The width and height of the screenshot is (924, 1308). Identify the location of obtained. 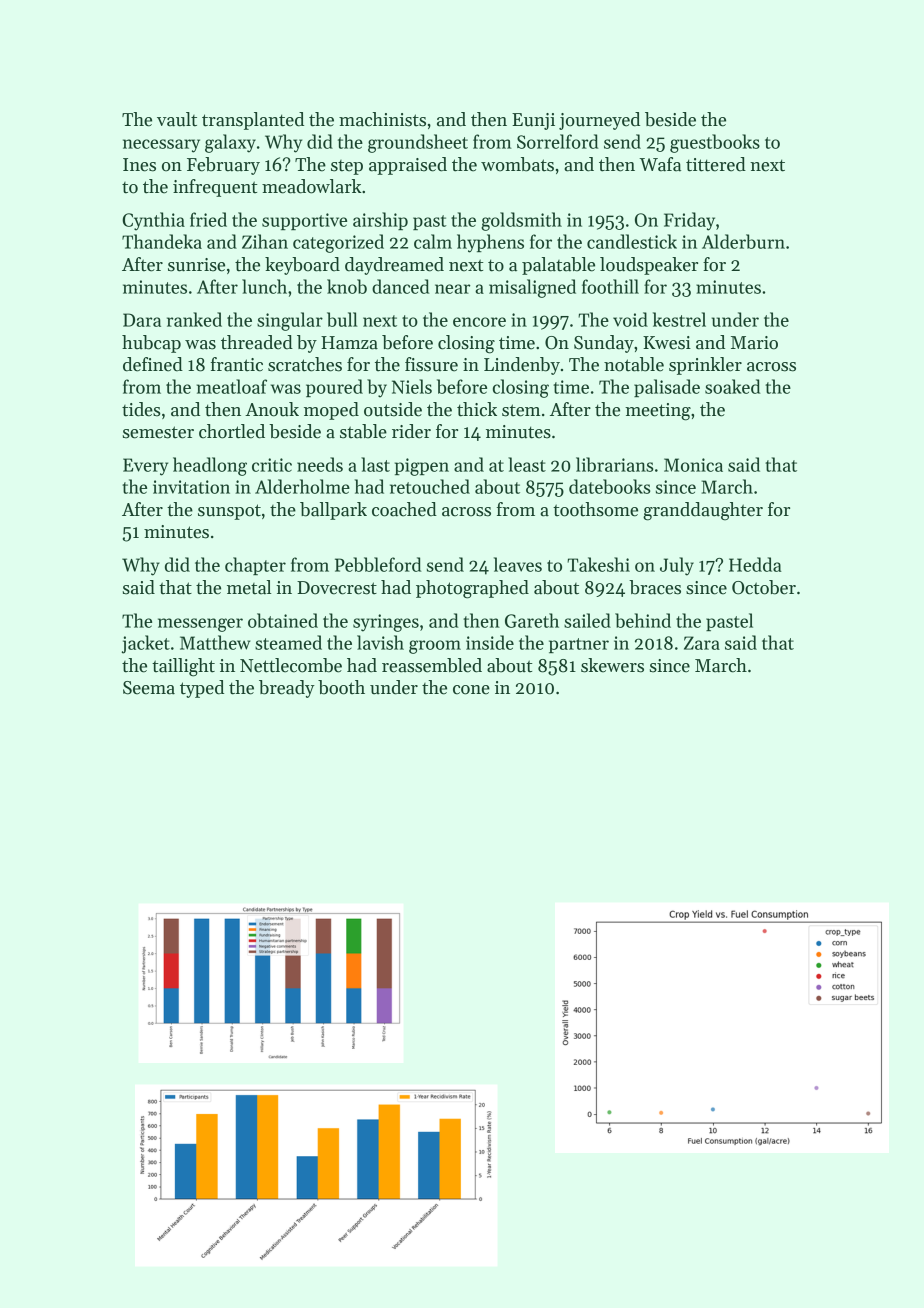
(283, 620).
